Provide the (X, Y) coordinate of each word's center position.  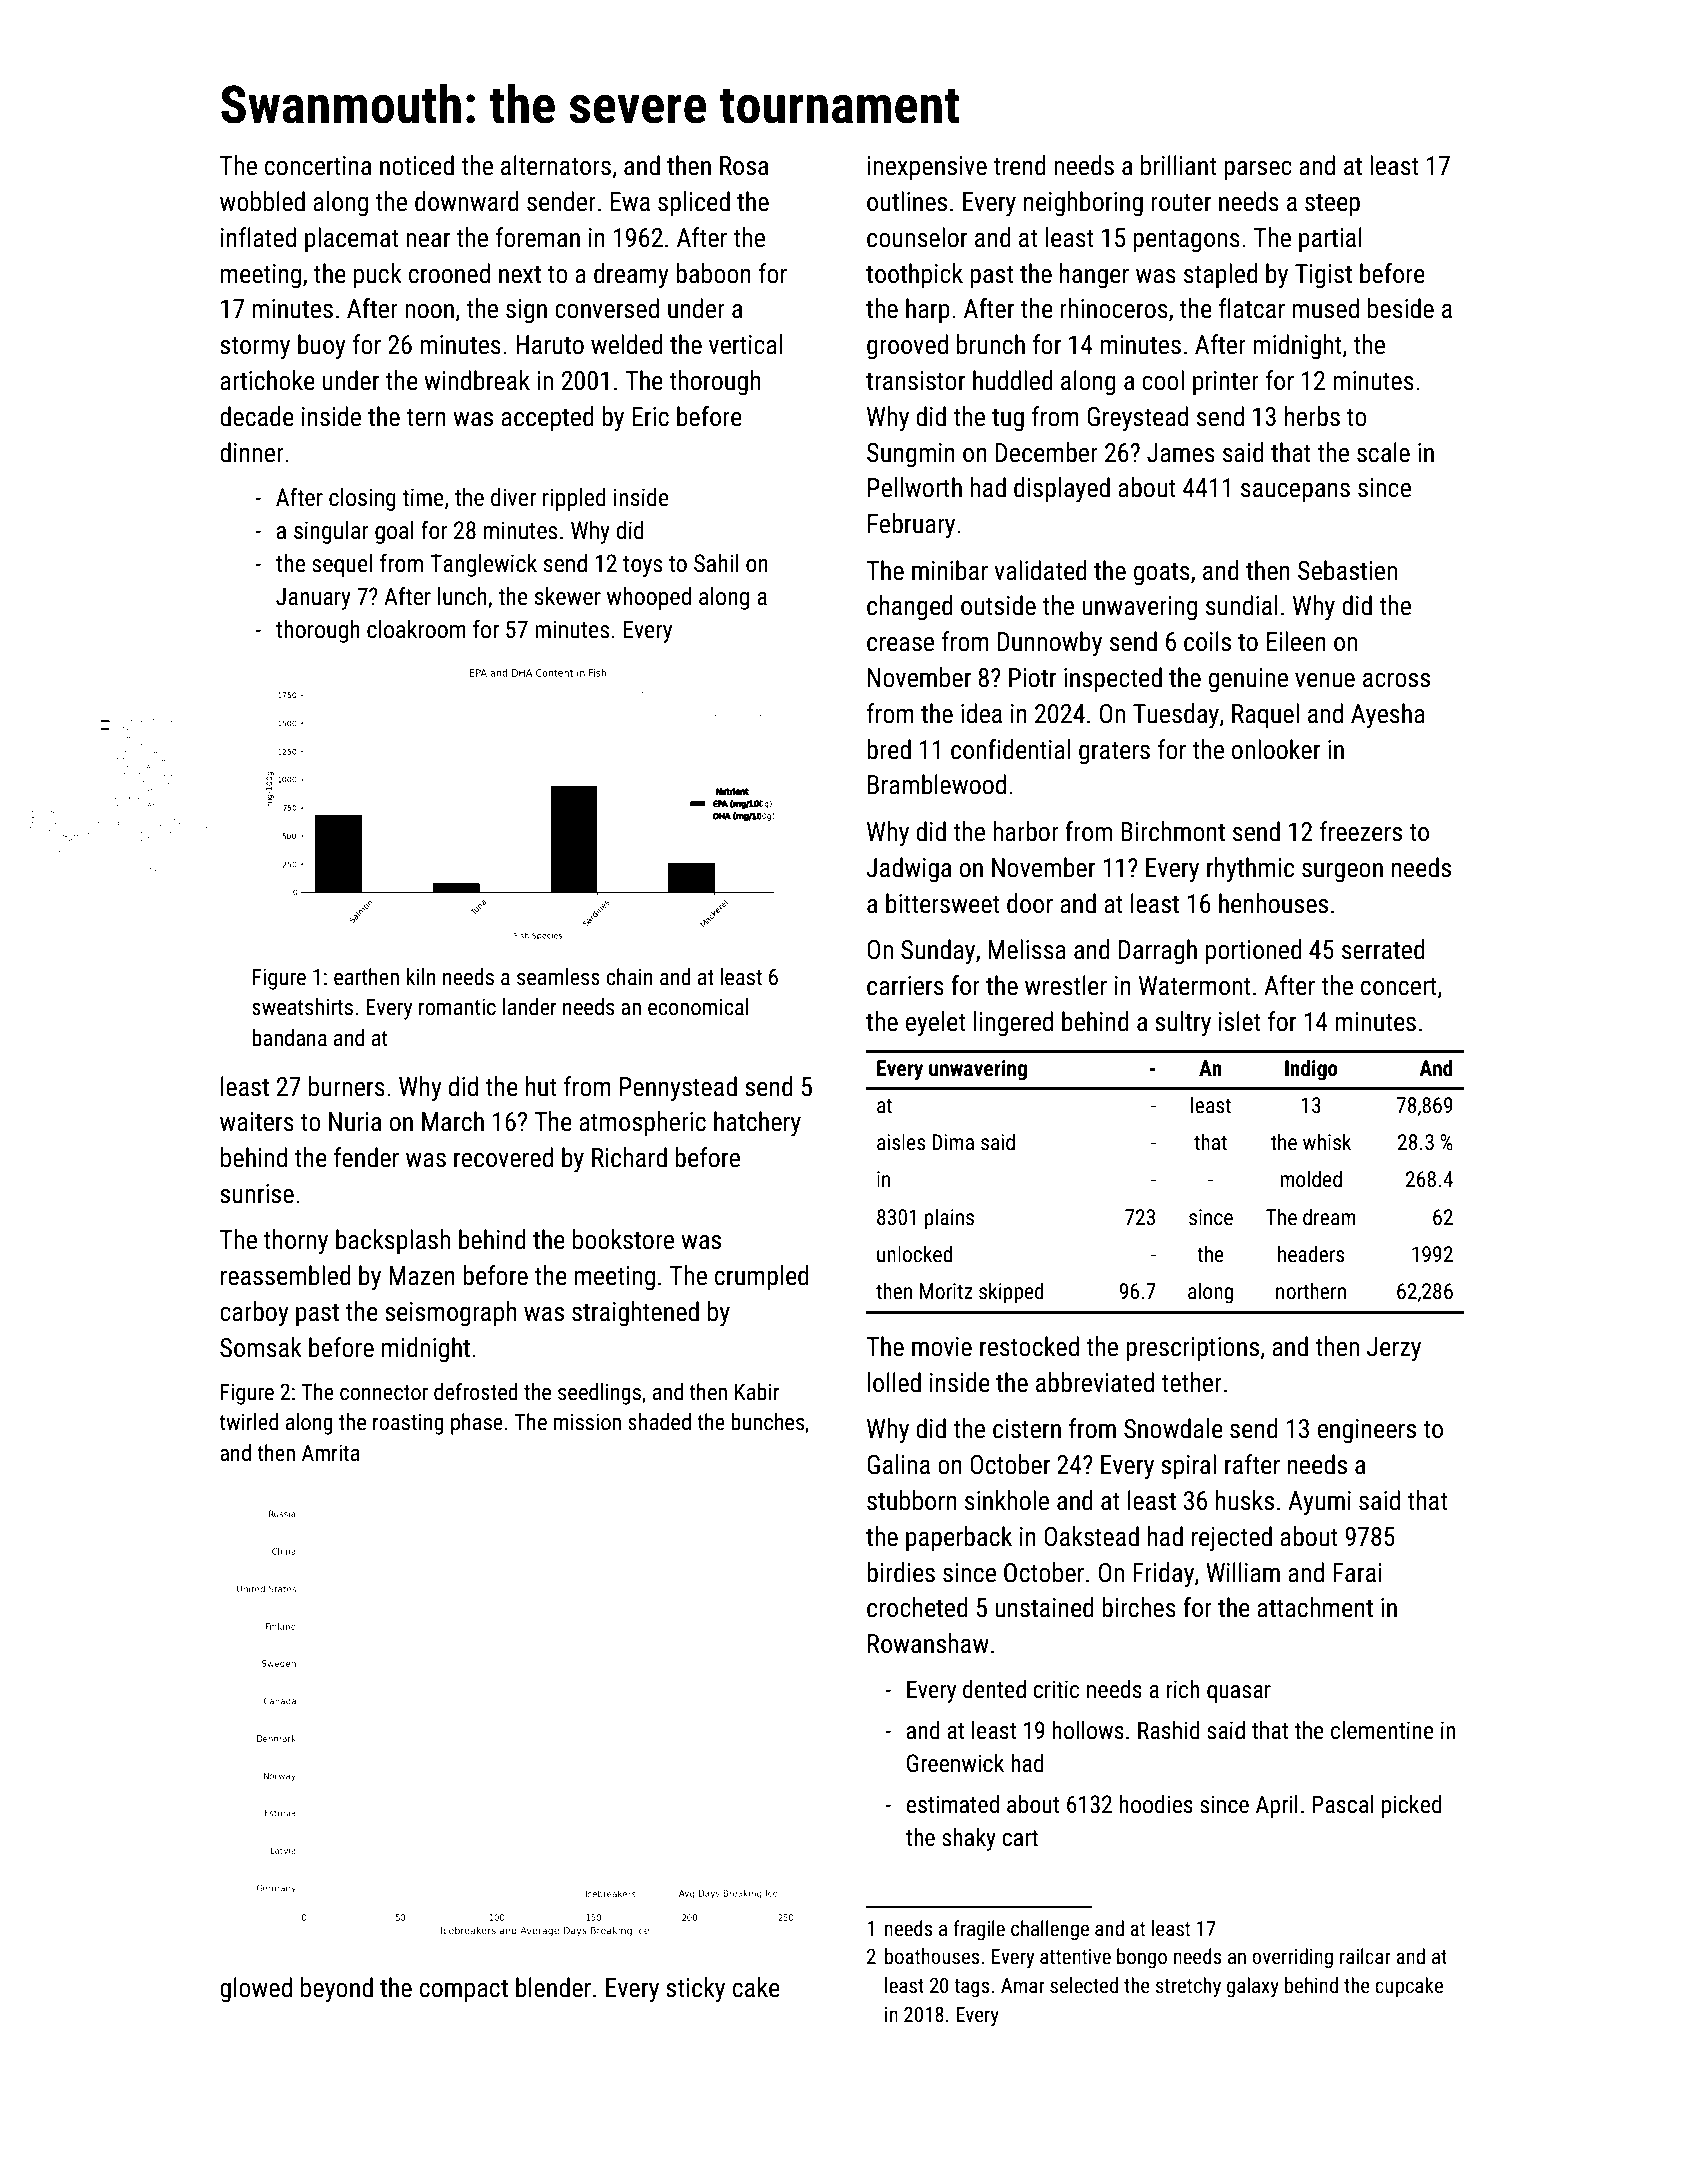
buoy (322, 347)
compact (464, 1991)
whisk (1327, 1142)
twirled (248, 1422)
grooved (907, 347)
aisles (901, 1142)
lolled (894, 1382)
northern (1311, 1290)
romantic (457, 1007)
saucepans (1295, 493)
